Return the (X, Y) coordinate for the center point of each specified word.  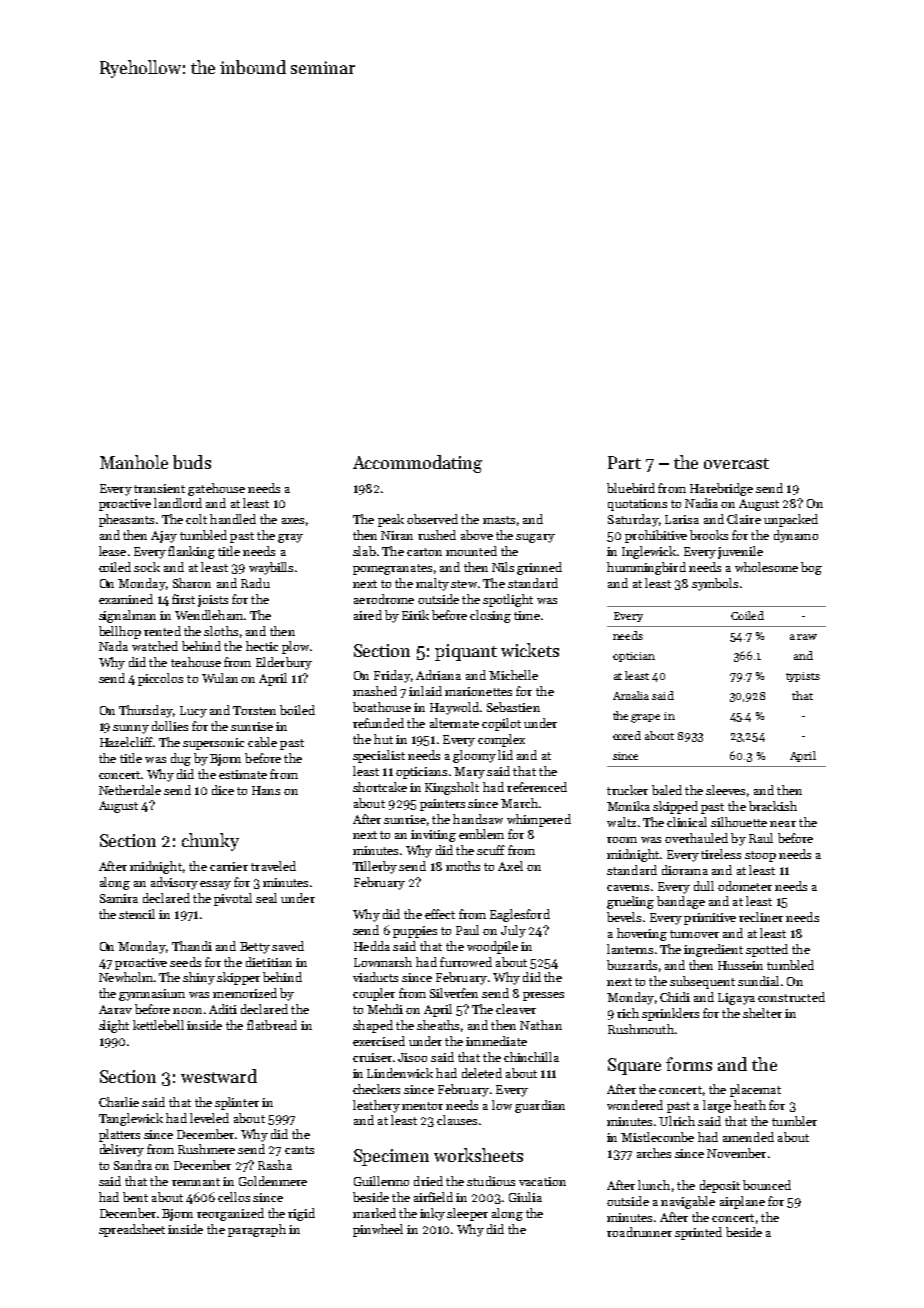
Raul (761, 838)
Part (624, 462)
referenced (537, 787)
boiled (297, 710)
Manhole (134, 462)
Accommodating (417, 464)
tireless (721, 854)
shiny (199, 978)
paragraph (257, 1230)
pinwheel (378, 1230)
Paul (467, 930)
